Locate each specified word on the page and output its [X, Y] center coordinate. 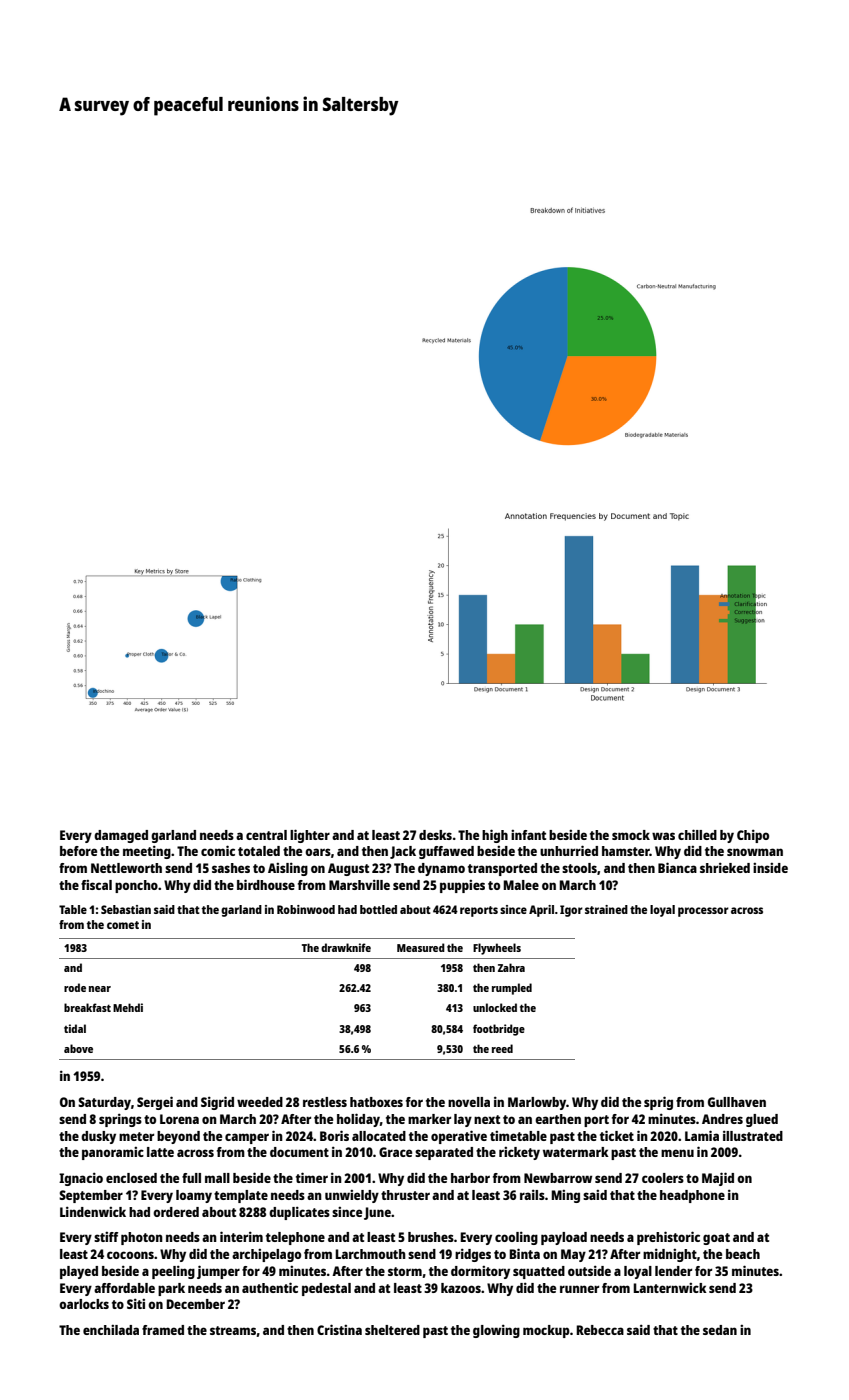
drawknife [346, 947]
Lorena [179, 1119]
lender [673, 1271]
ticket [617, 1135]
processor [703, 912]
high [495, 836]
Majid [718, 1179]
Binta [524, 1253]
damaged [121, 836]
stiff [106, 1237]
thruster [405, 1195]
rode [75, 987]
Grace [395, 1152]
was [663, 836]
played [79, 1272]
